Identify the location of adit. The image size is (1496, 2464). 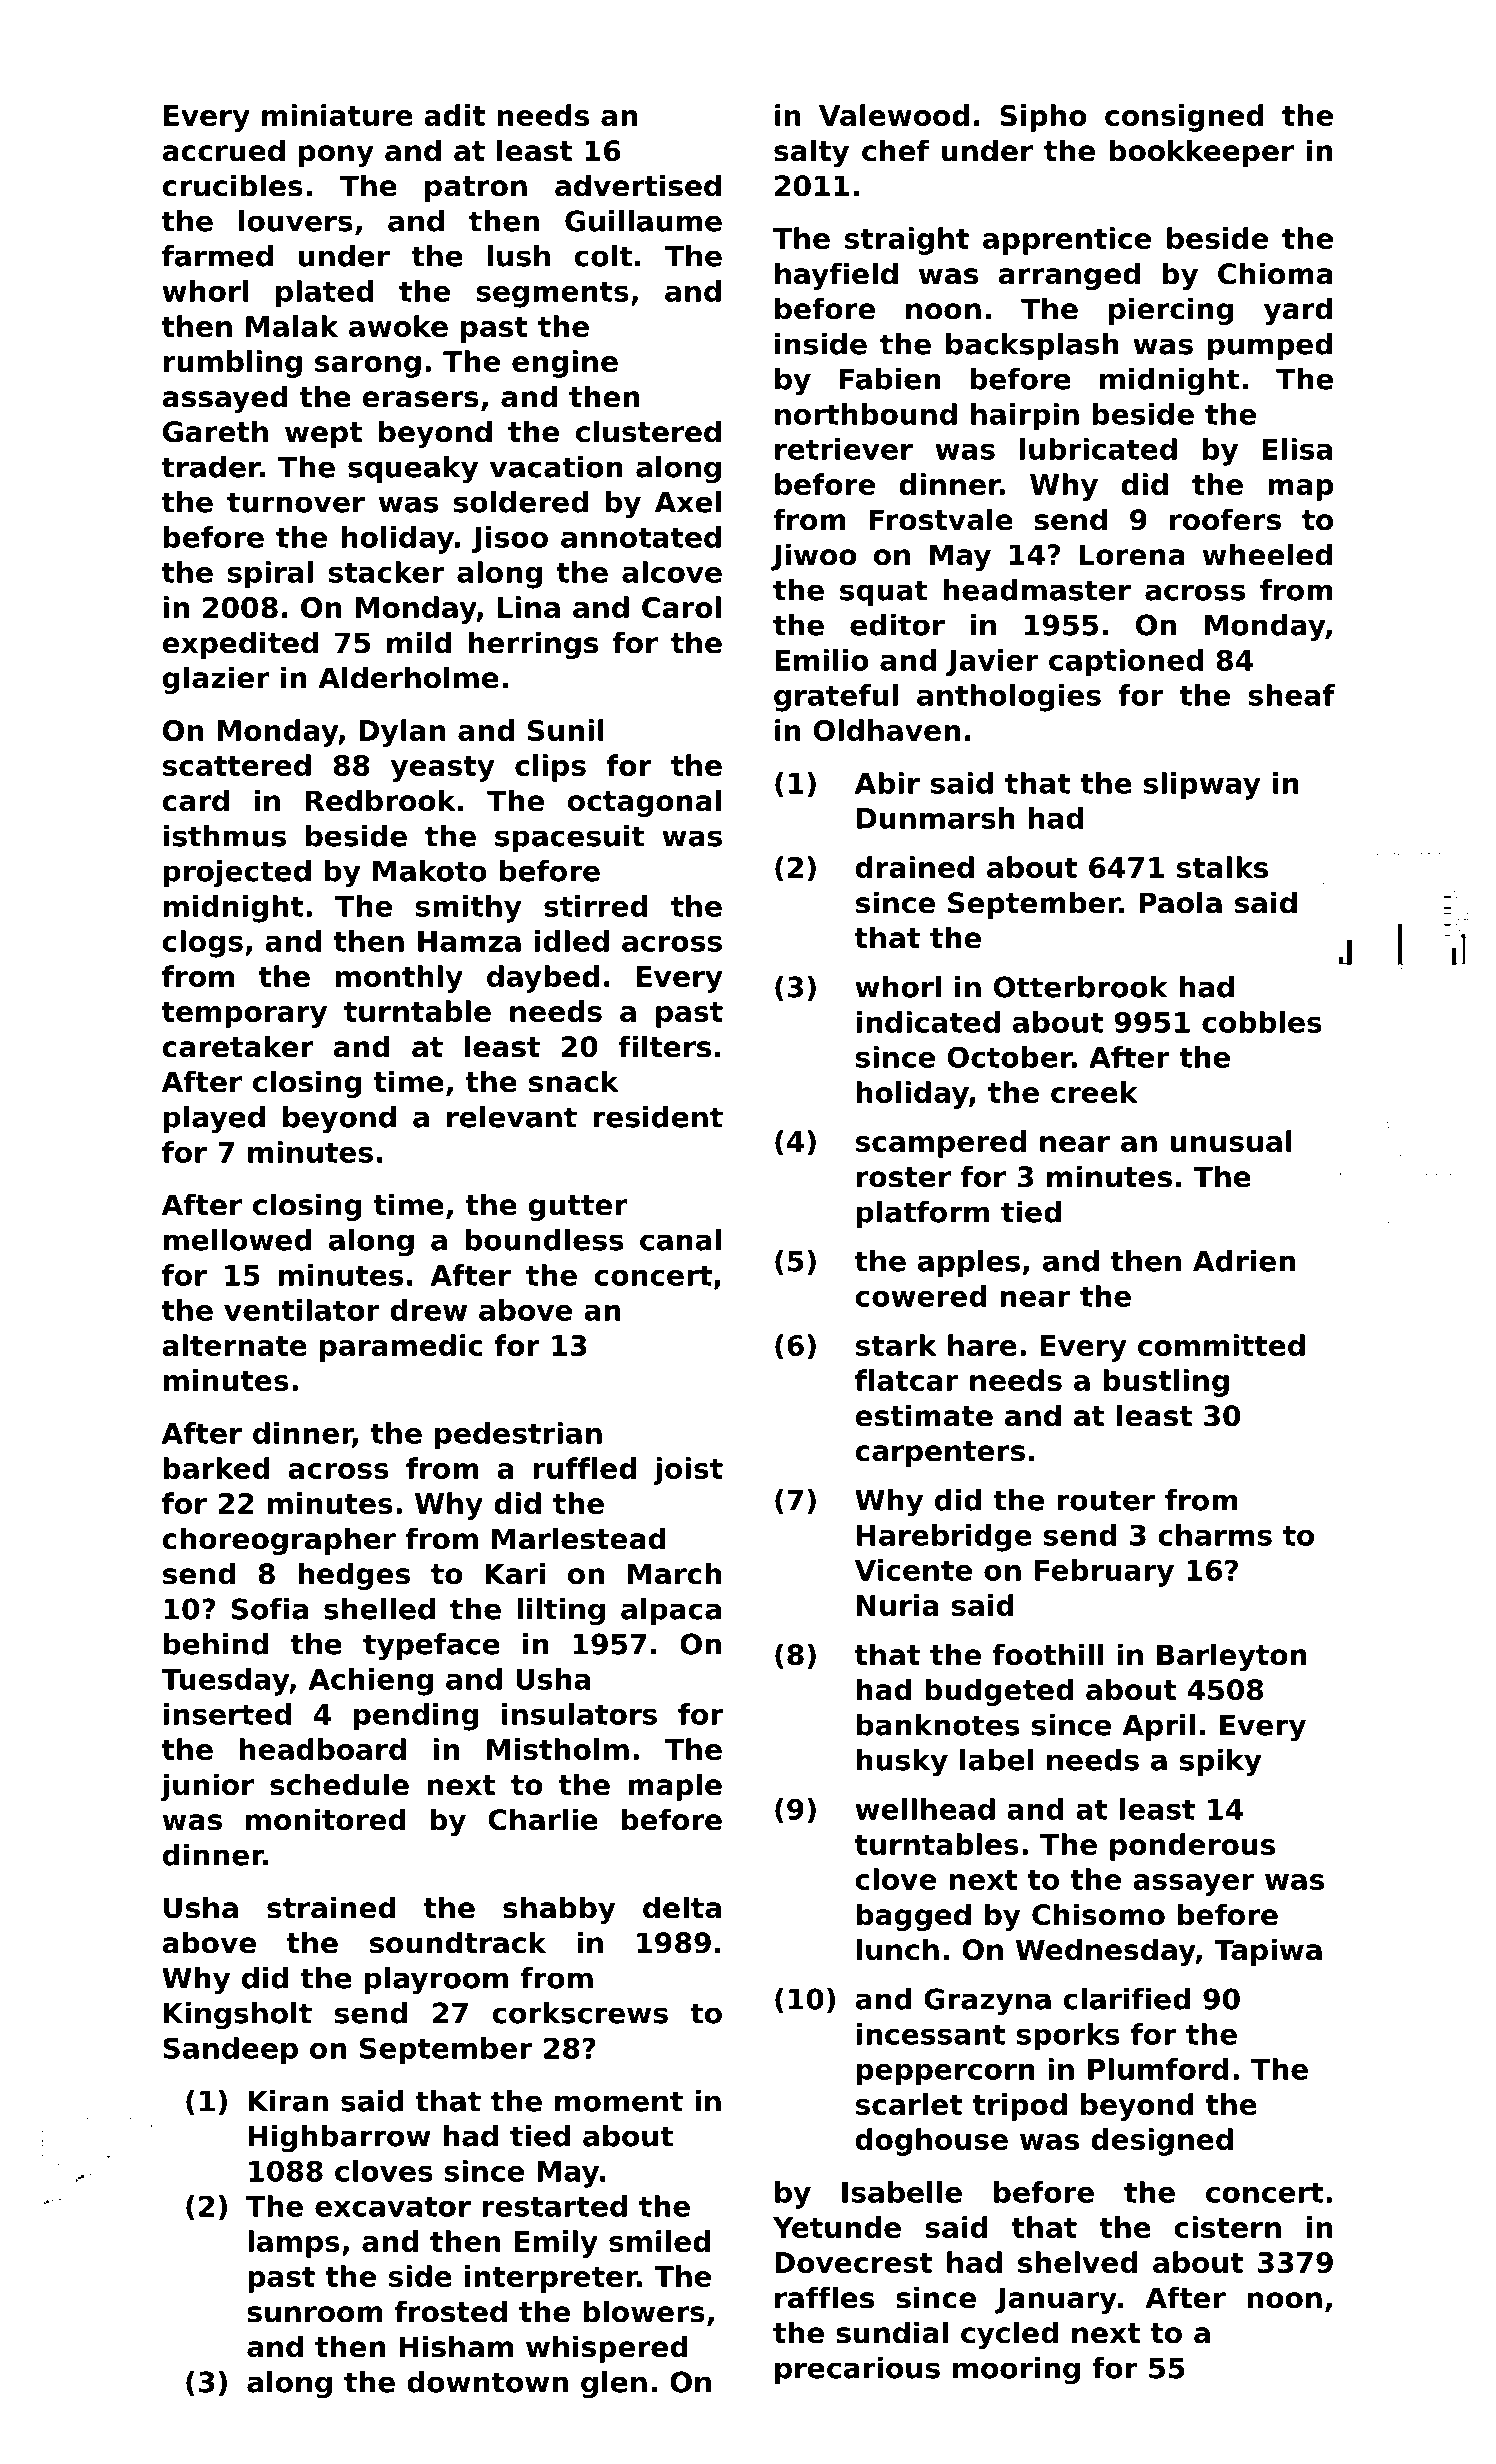
(454, 115).
